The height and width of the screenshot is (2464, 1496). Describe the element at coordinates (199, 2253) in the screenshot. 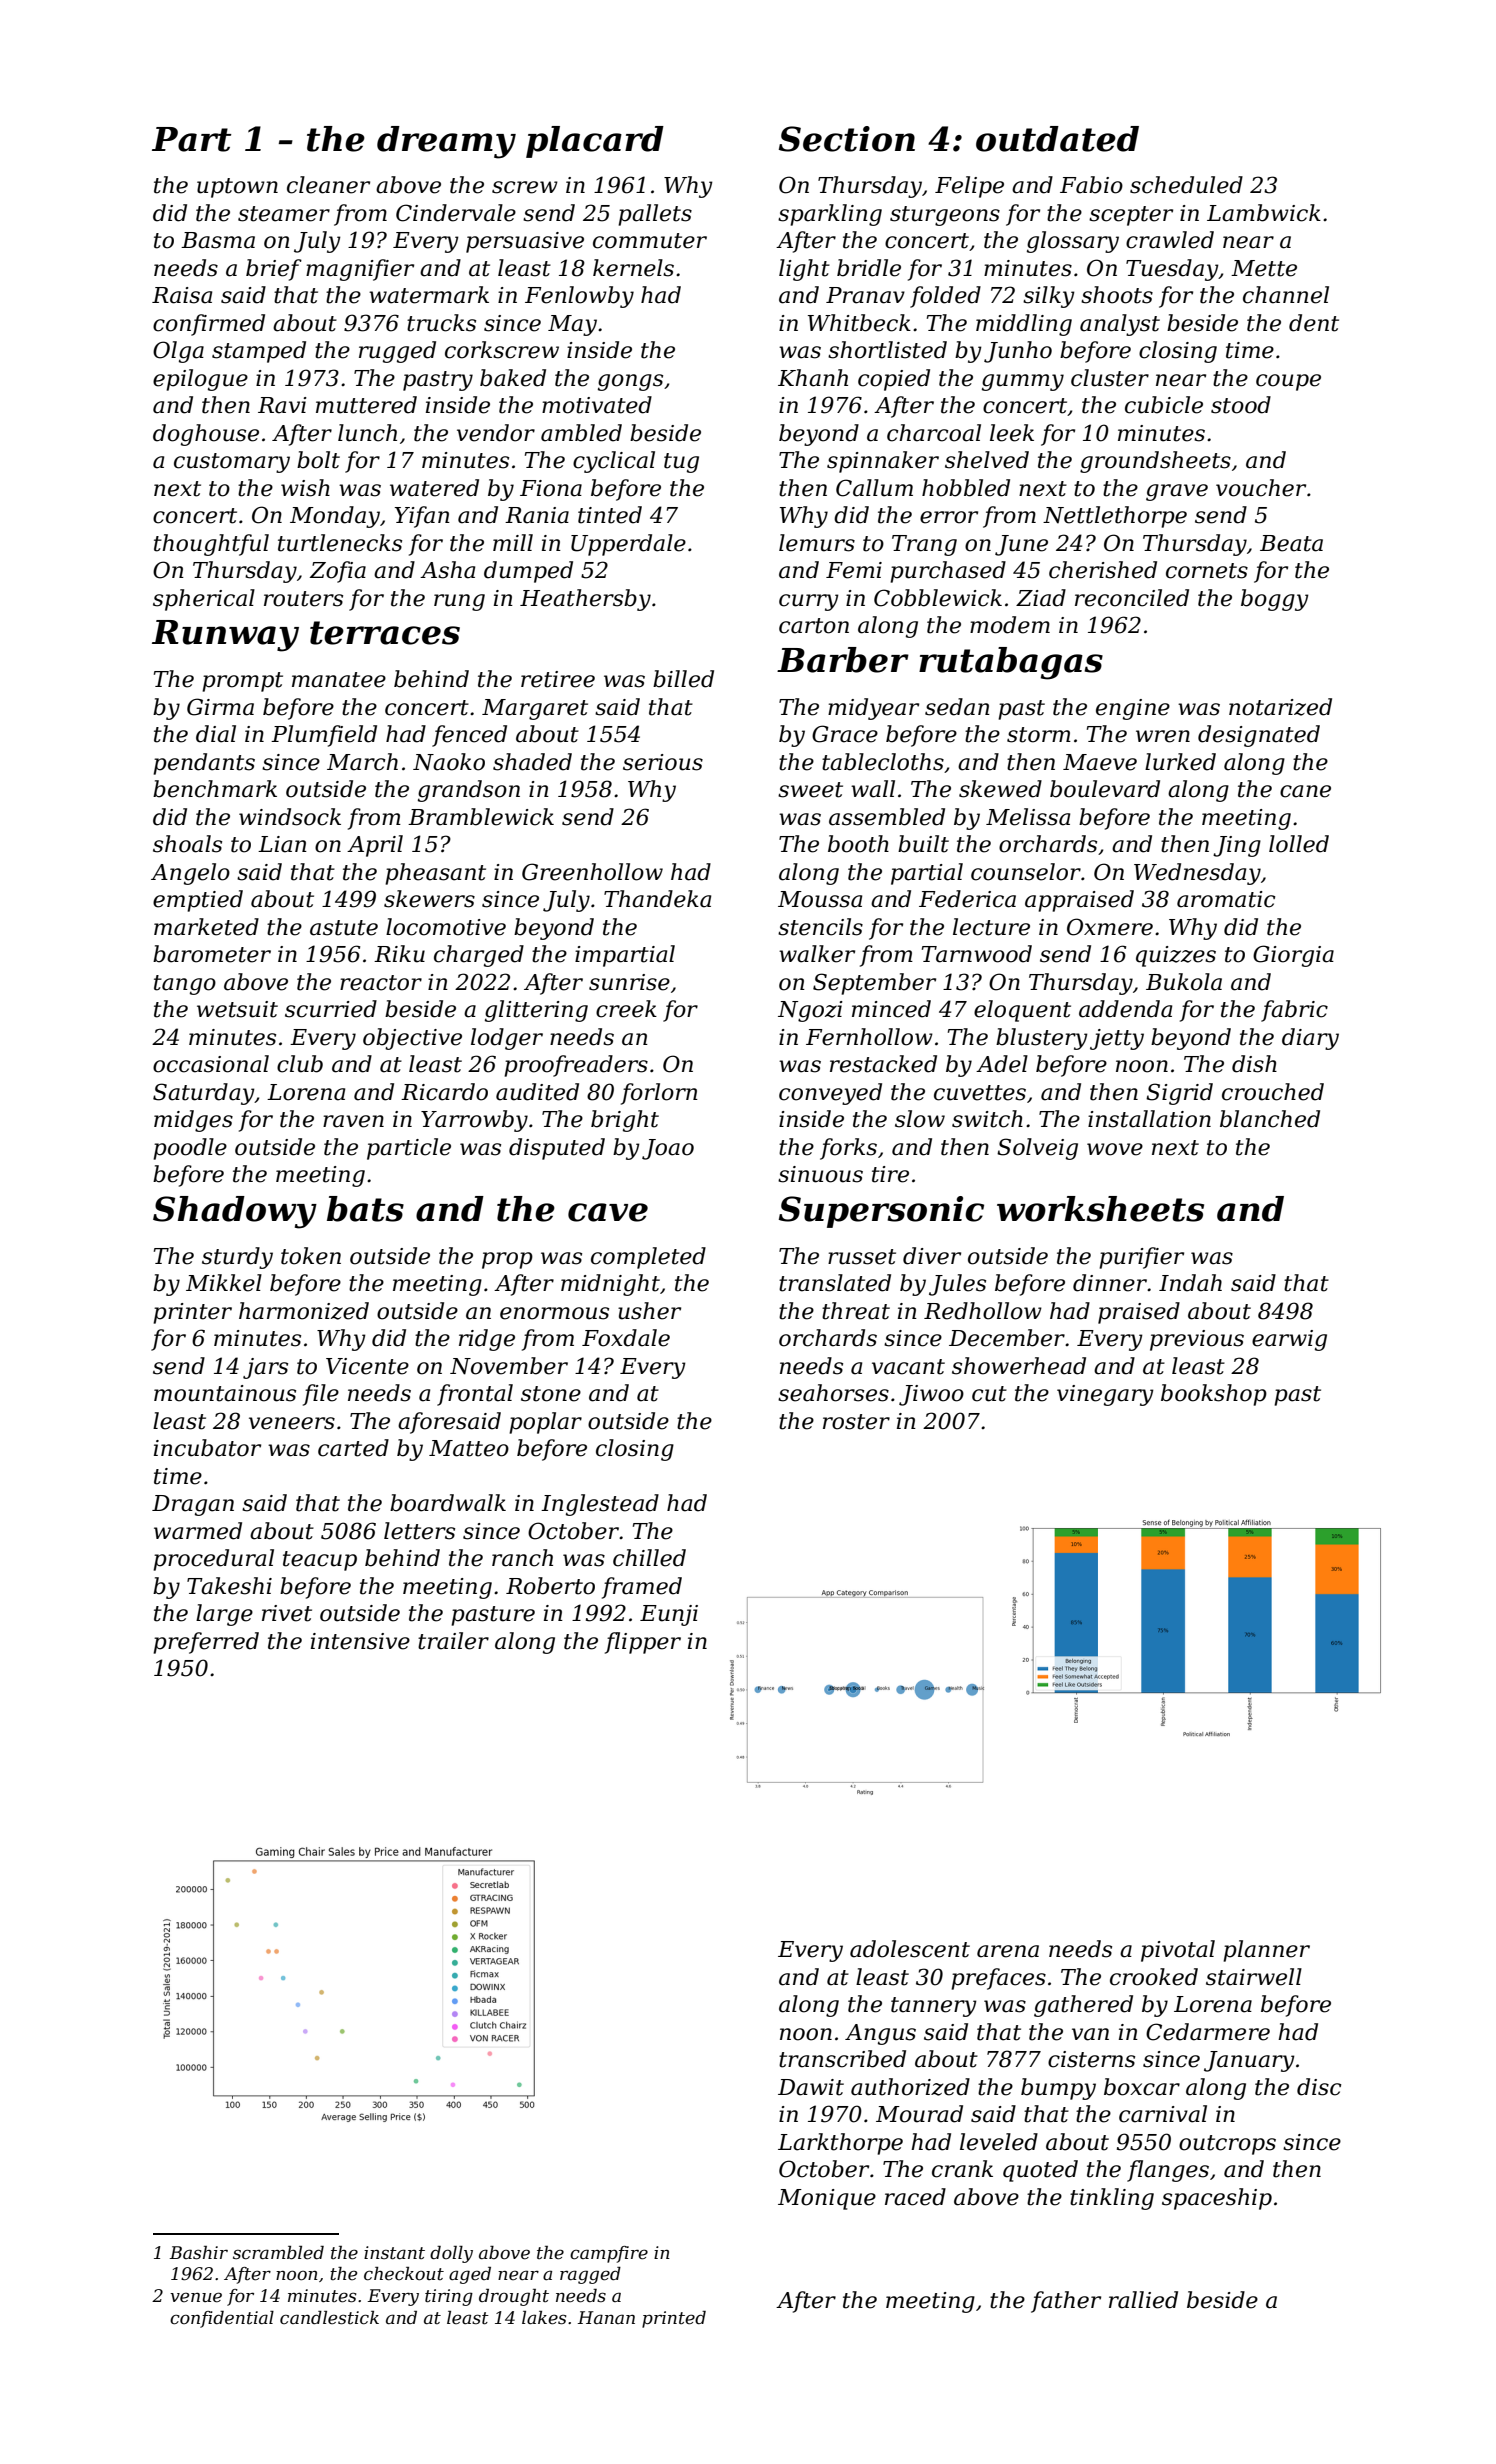

I see `Bashir` at that location.
